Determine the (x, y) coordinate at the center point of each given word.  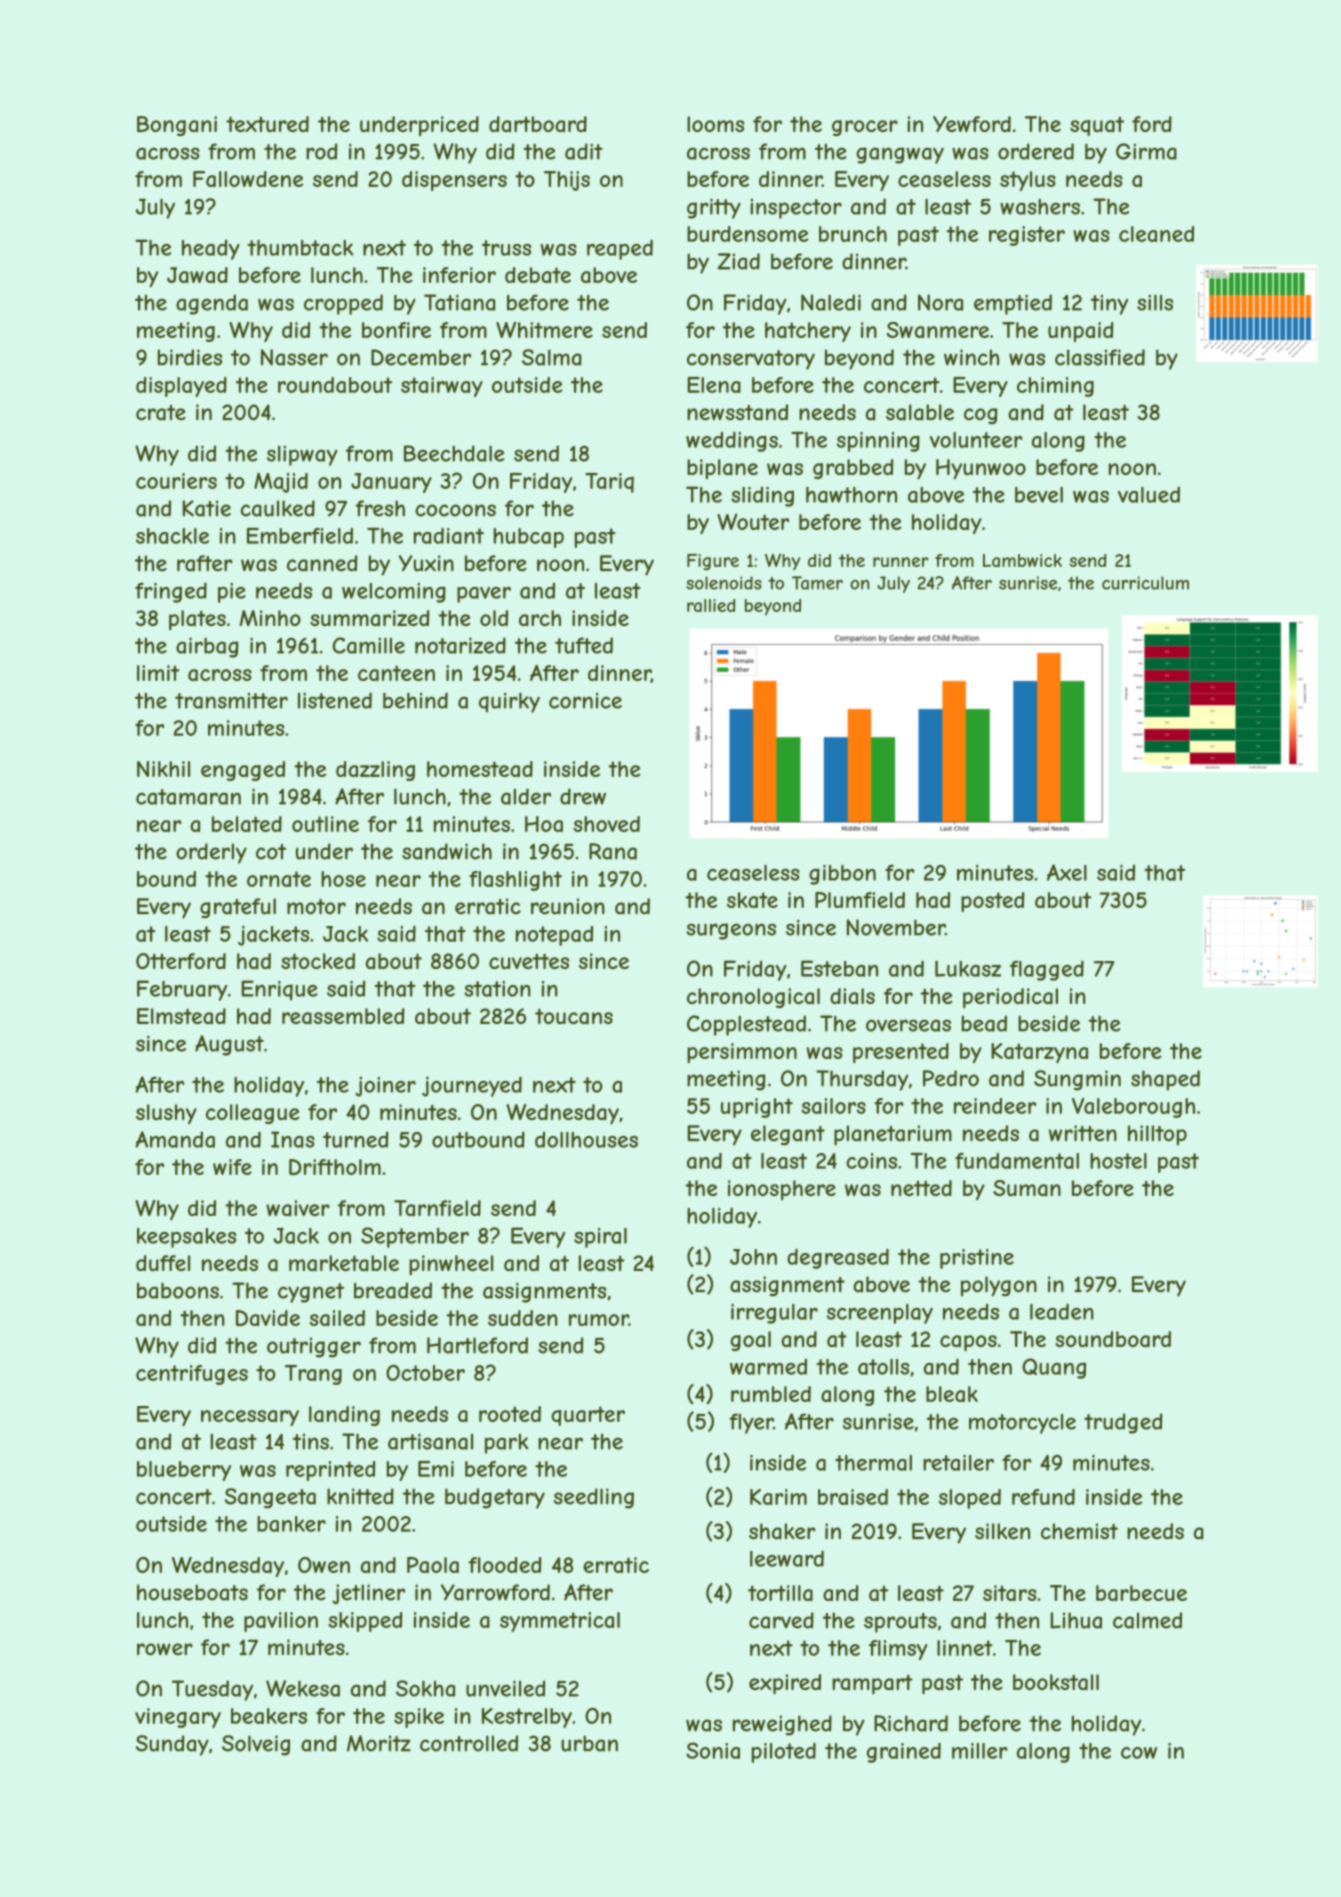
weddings (732, 442)
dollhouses (586, 1140)
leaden (1062, 1311)
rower (165, 1649)
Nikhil (163, 769)
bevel (1039, 495)
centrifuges (192, 1375)
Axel (1067, 872)
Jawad (197, 275)
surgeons (731, 931)
